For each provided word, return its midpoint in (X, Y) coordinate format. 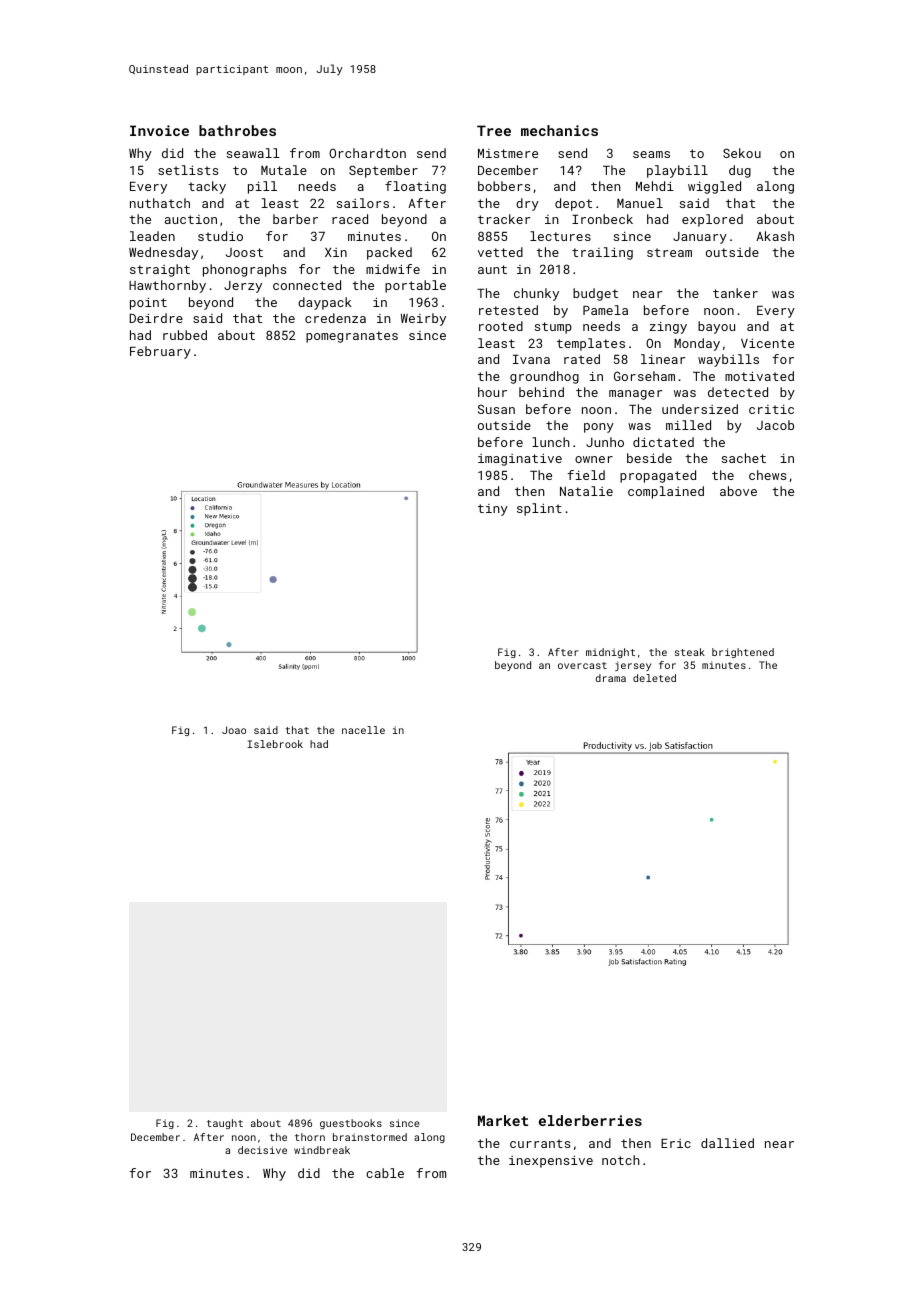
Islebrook (275, 744)
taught (225, 1124)
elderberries (590, 1120)
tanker (735, 293)
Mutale (284, 170)
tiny (493, 510)
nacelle (363, 730)
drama (611, 678)
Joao (234, 730)
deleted (654, 678)
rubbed (185, 335)
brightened (743, 653)
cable (385, 1173)
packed (389, 253)
